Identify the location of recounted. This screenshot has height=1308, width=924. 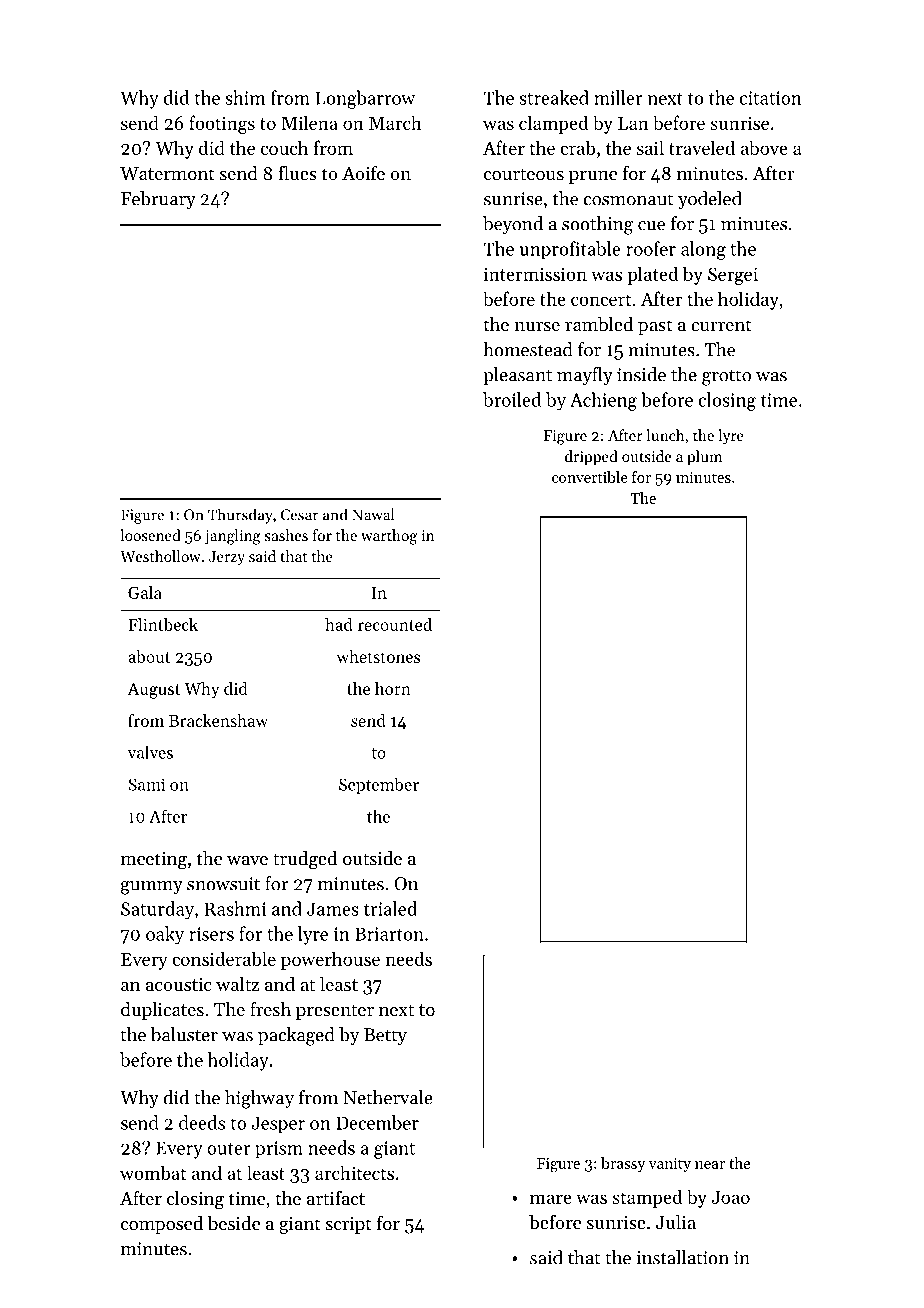
(395, 624).
